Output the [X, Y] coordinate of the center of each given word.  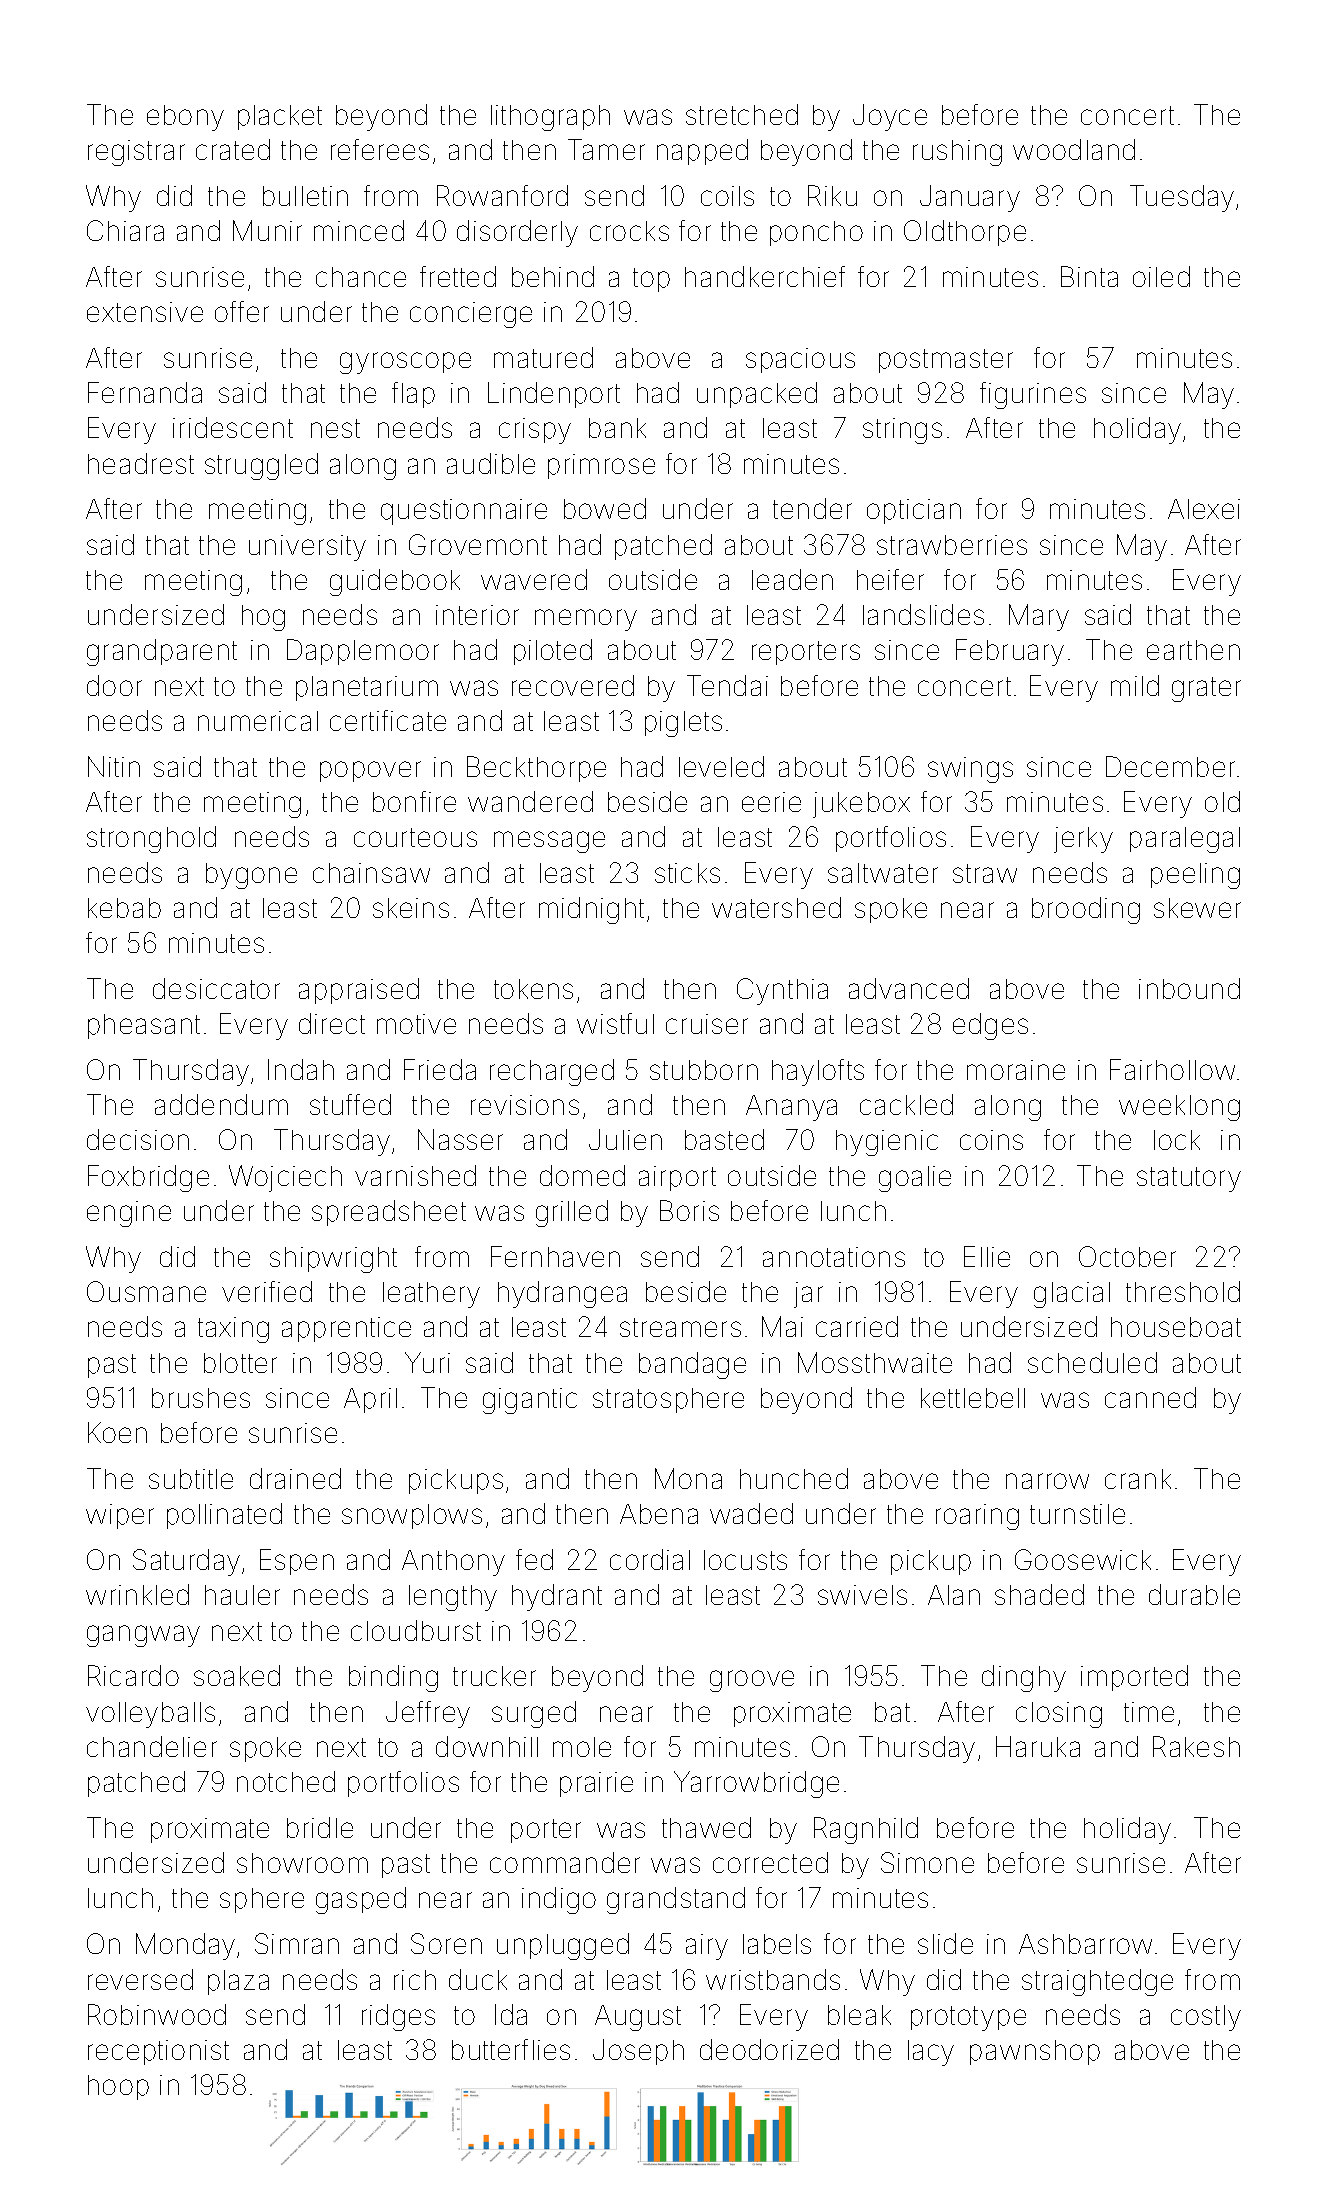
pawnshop [1035, 2052]
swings [970, 770]
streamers [680, 1327]
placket [280, 117]
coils [727, 196]
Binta [1089, 276]
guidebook [395, 582]
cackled [906, 1104]
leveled [721, 766]
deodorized [769, 2049]
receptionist [158, 2052]
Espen [297, 1562]
